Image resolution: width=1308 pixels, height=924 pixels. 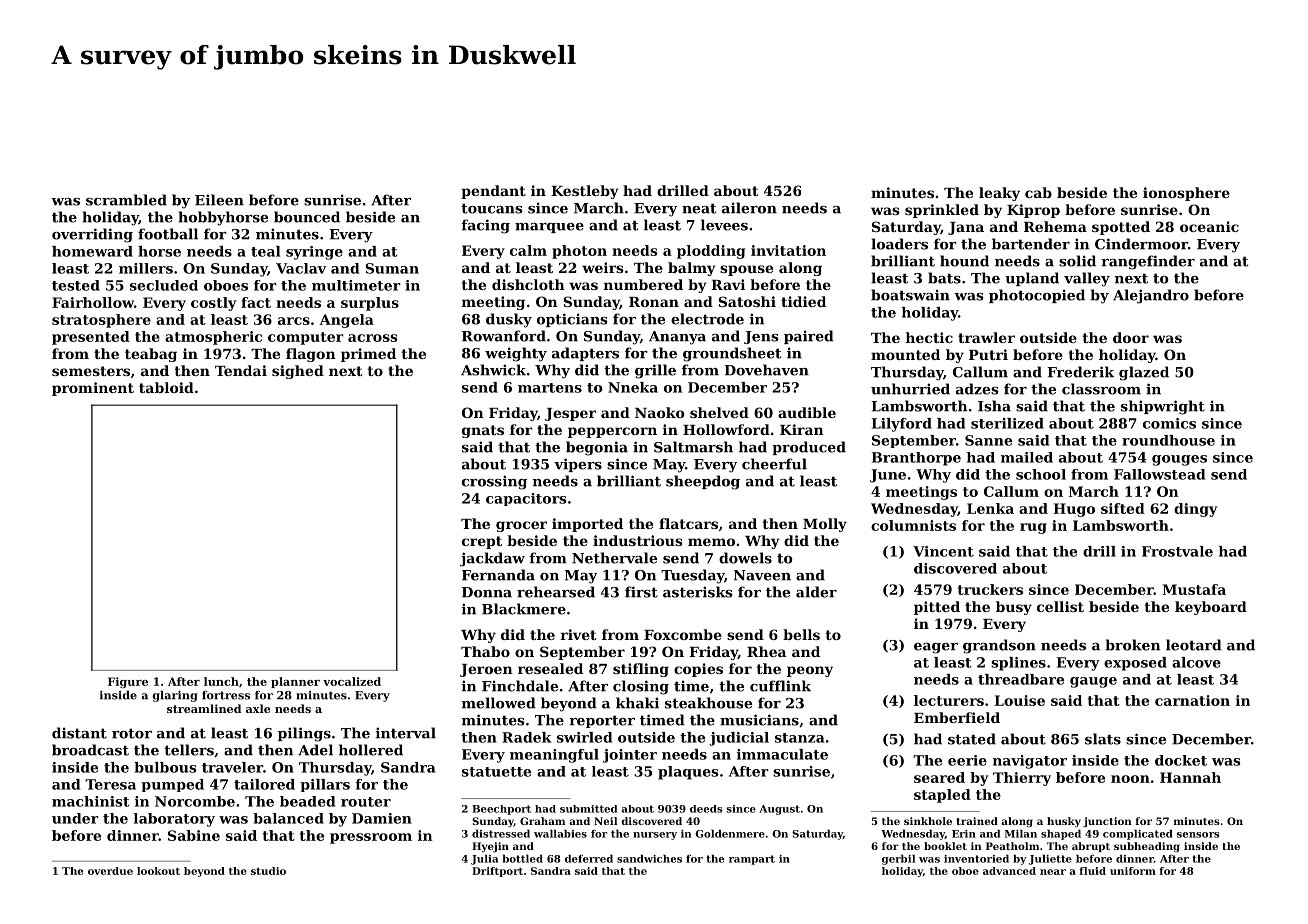 I want to click on teal, so click(x=265, y=251).
